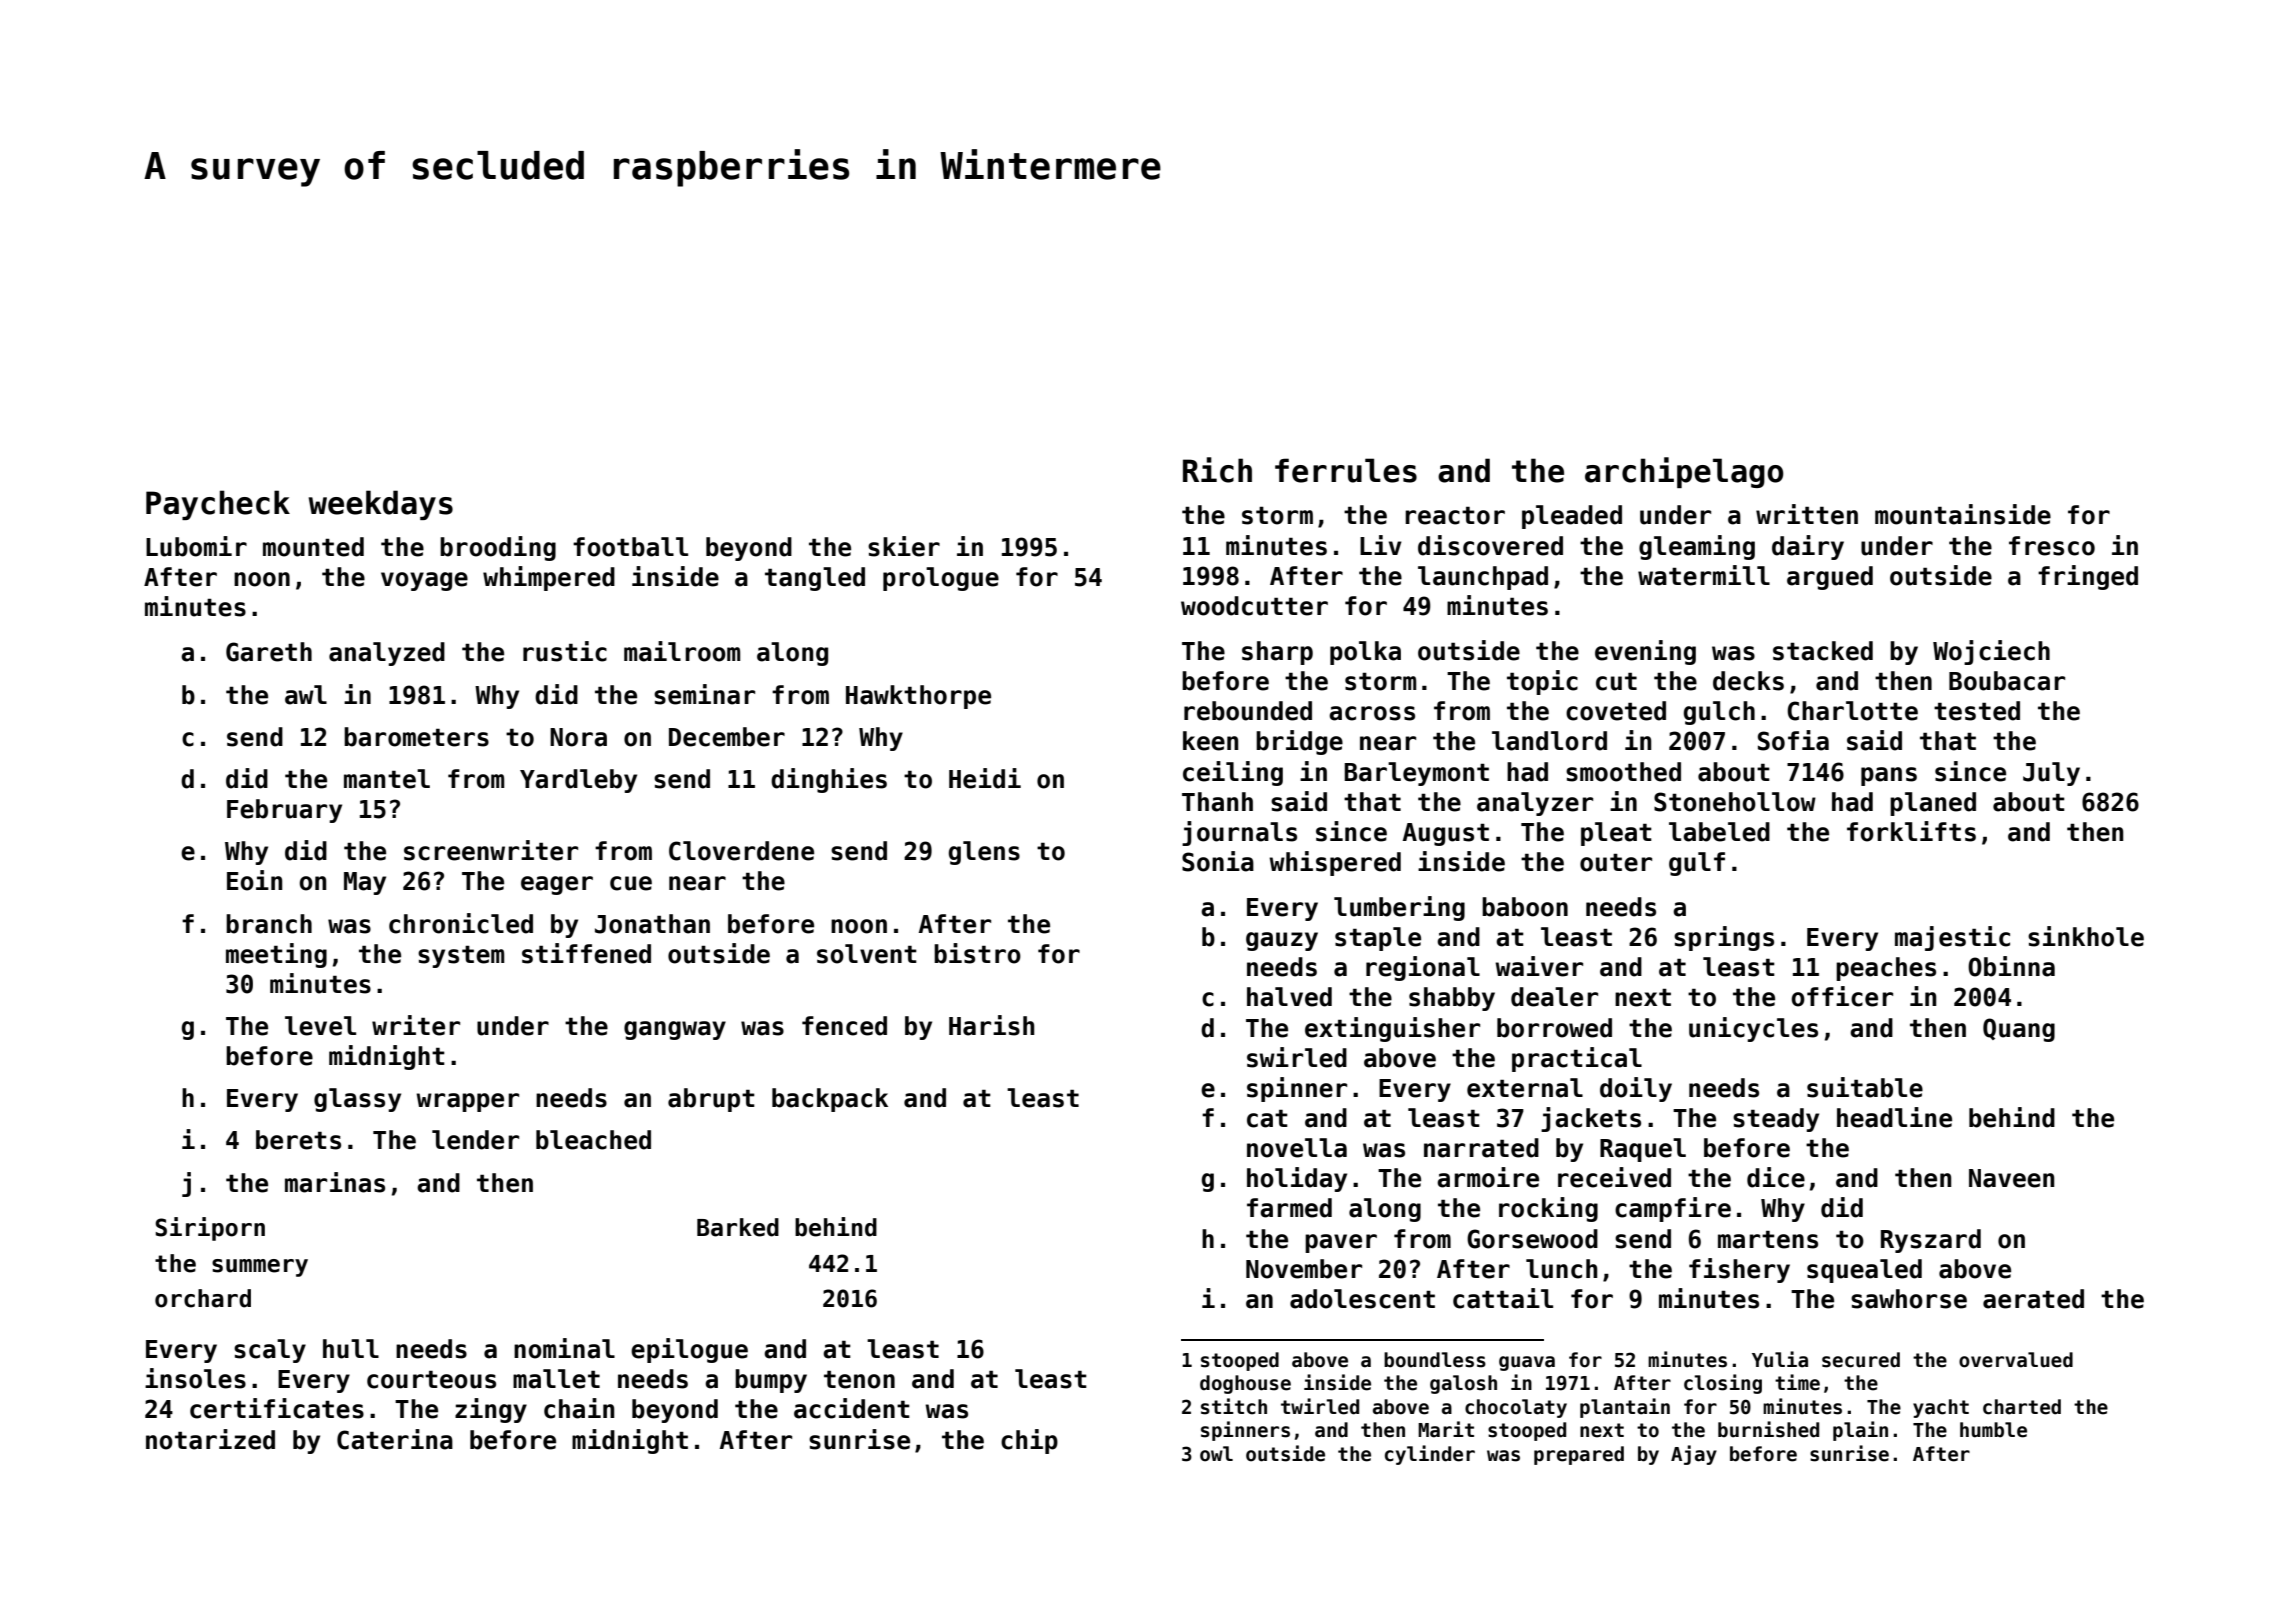  I want to click on polka, so click(1365, 653).
